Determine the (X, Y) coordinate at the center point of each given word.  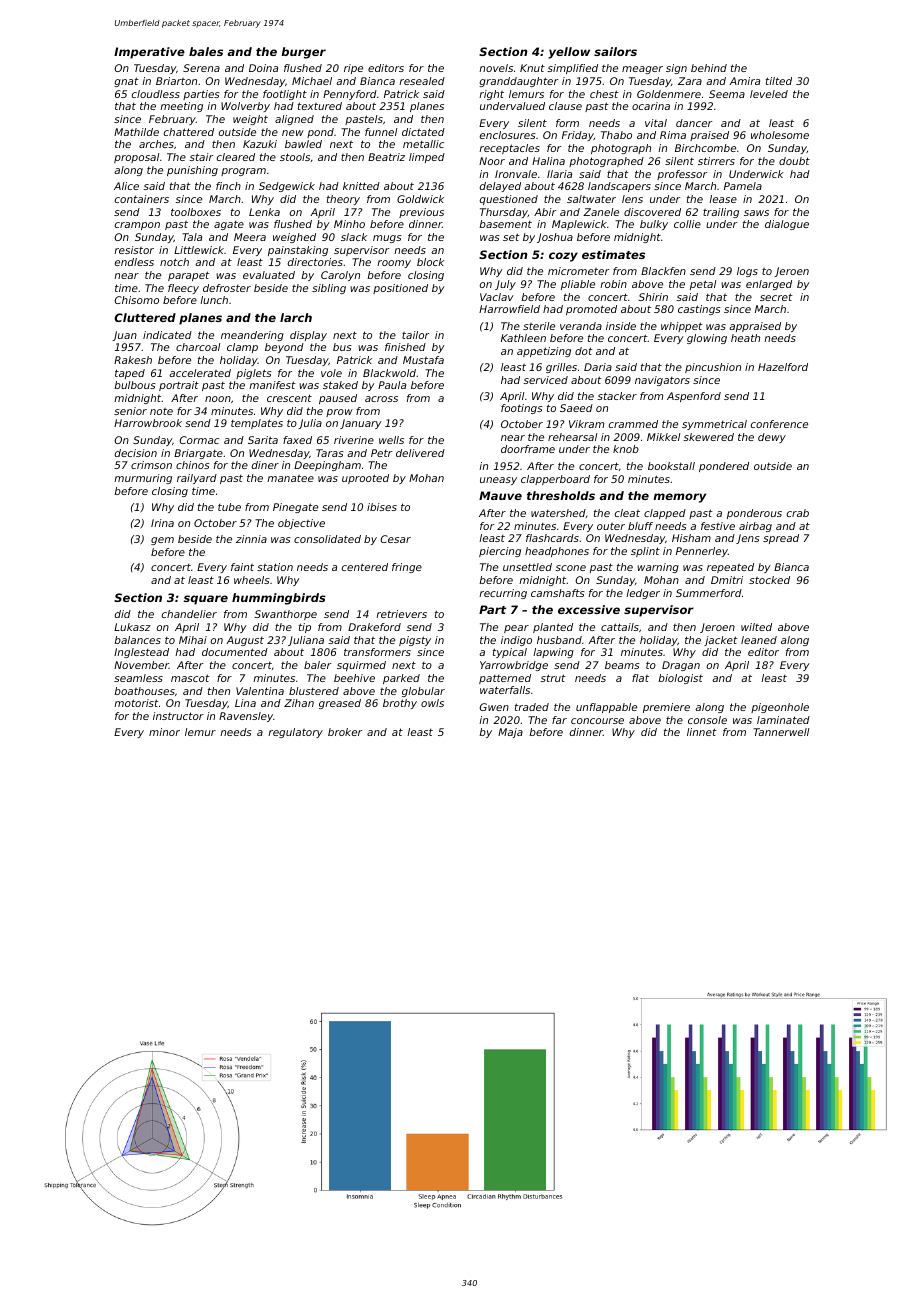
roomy (394, 264)
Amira (744, 81)
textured (320, 106)
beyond (284, 348)
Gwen (494, 707)
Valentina (260, 691)
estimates (613, 254)
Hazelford (783, 367)
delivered (420, 453)
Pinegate (295, 508)
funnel (381, 132)
